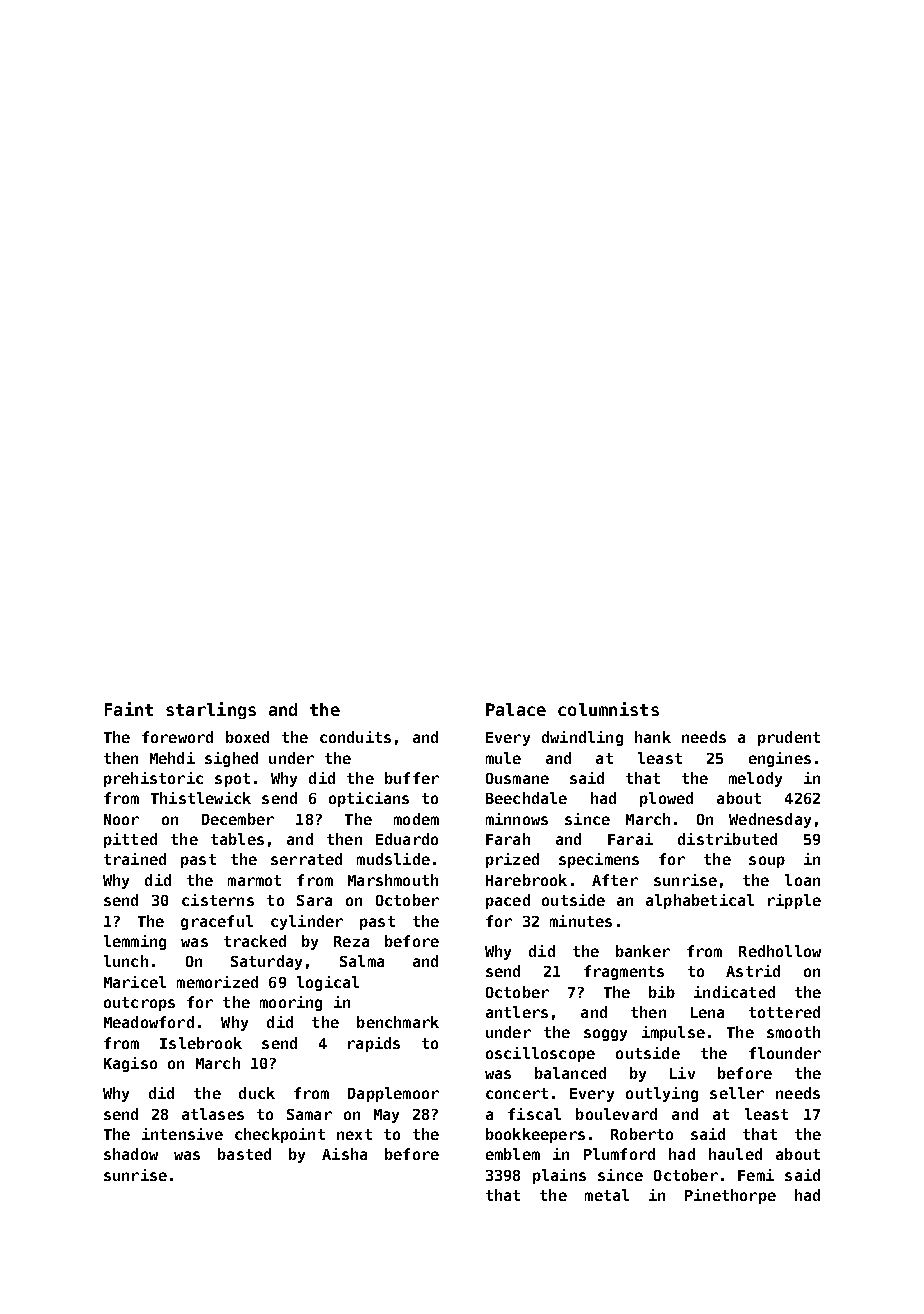 This screenshot has width=924, height=1314. What do you see at coordinates (131, 1154) in the screenshot?
I see `shadow` at bounding box center [131, 1154].
